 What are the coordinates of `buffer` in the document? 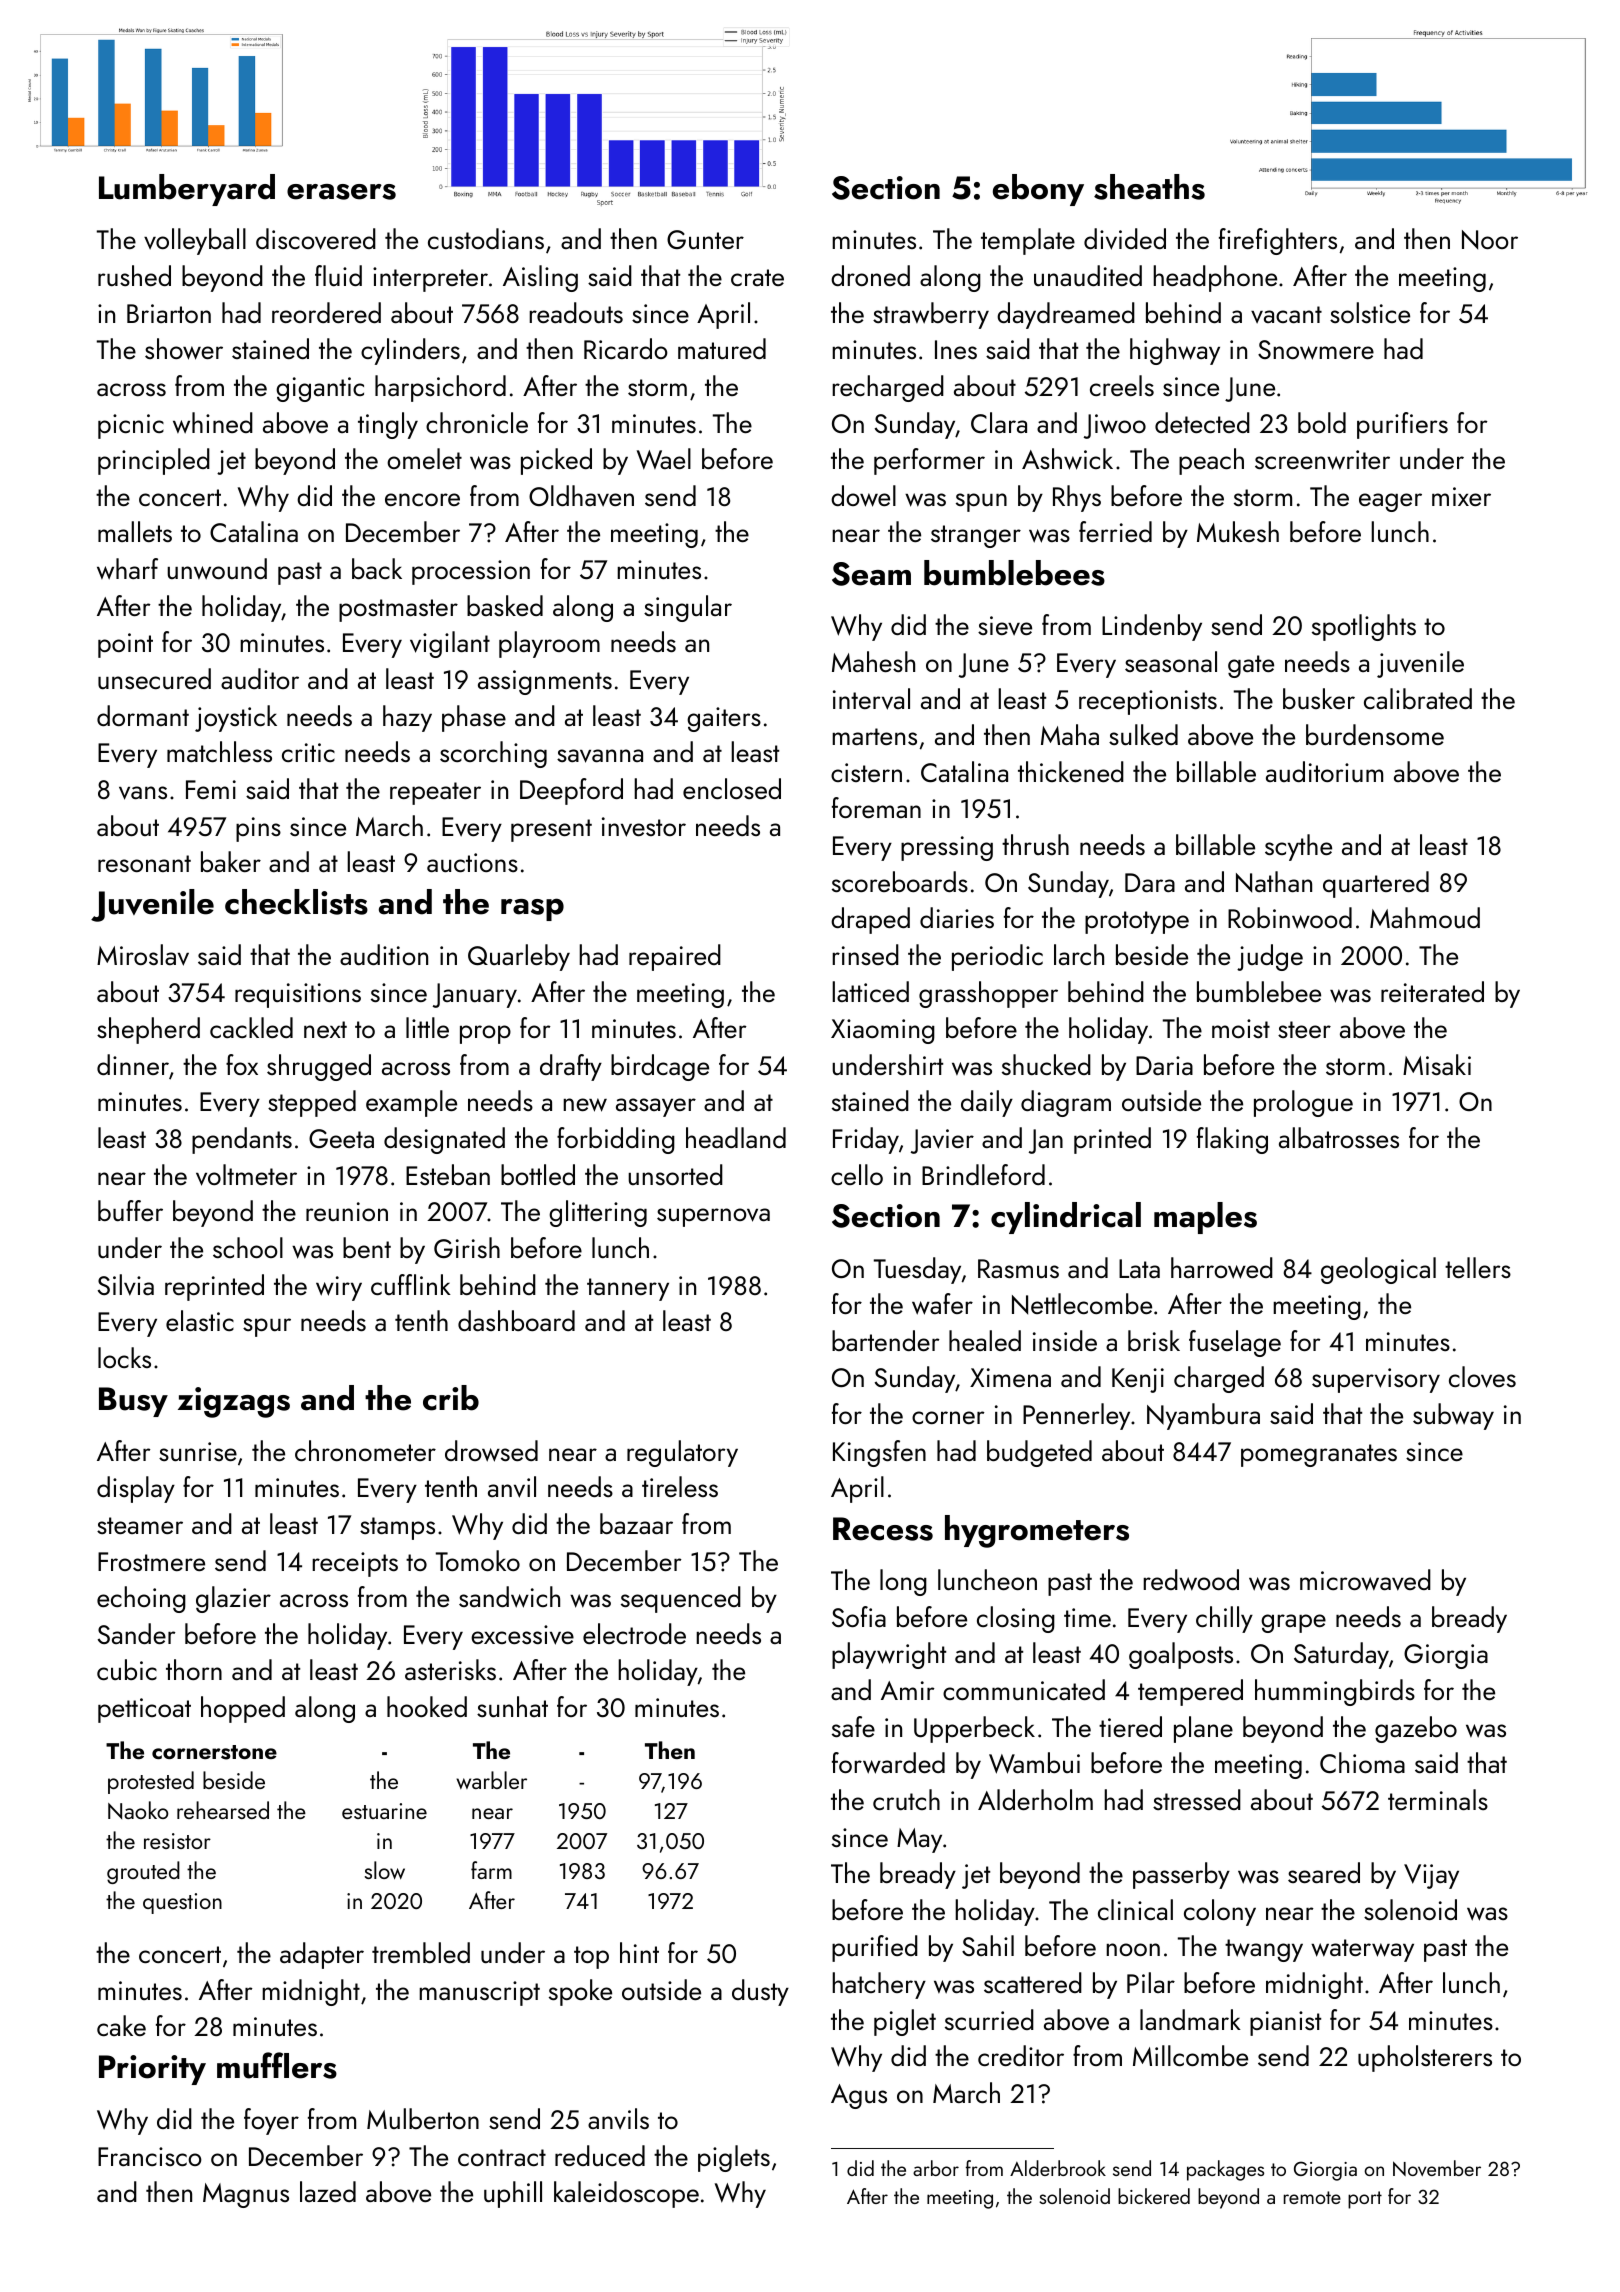 It's located at (130, 1210).
